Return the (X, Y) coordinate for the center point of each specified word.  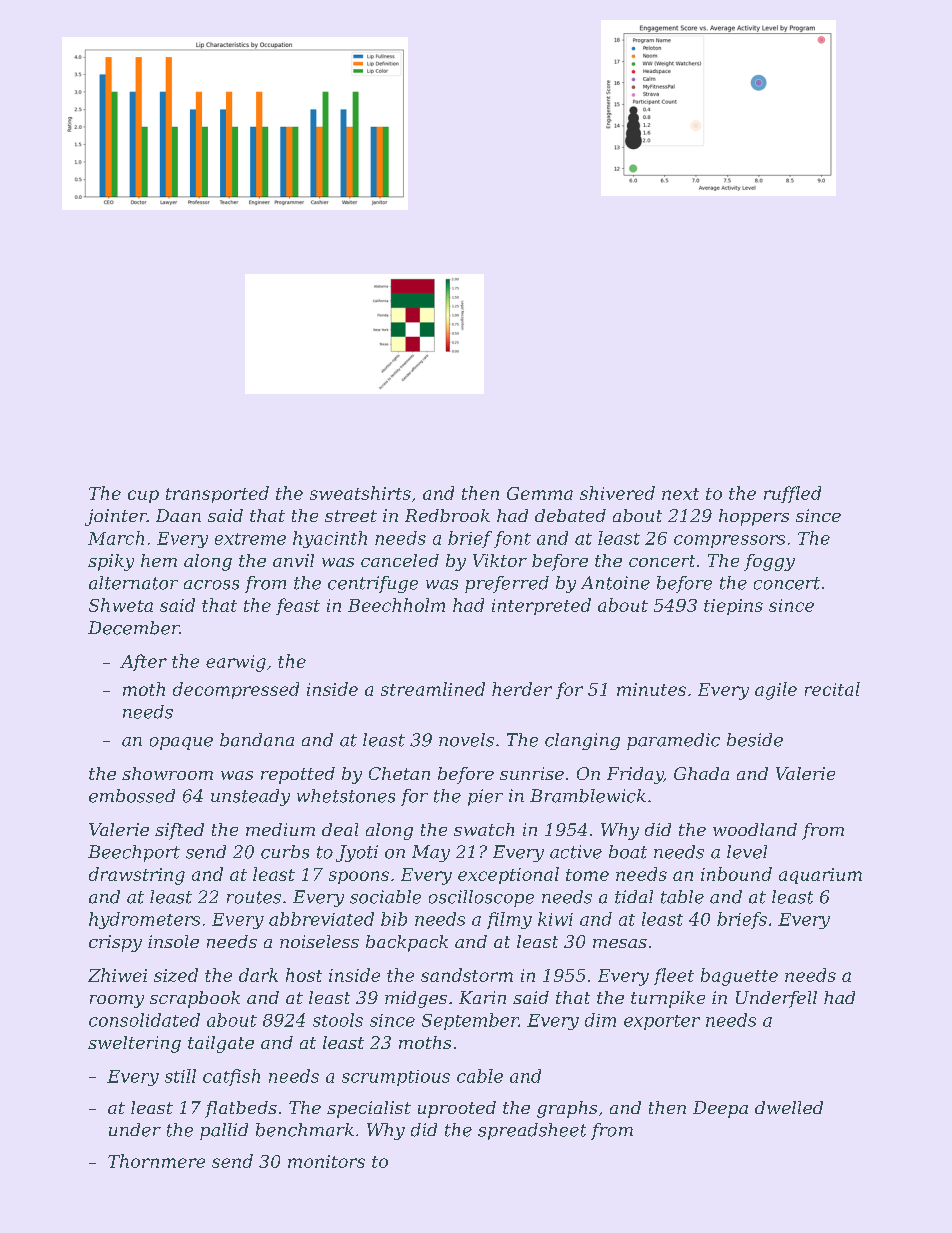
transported (217, 494)
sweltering (134, 1044)
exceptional (508, 875)
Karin (482, 997)
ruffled (792, 494)
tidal (634, 897)
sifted (179, 831)
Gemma (540, 493)
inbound (736, 874)
